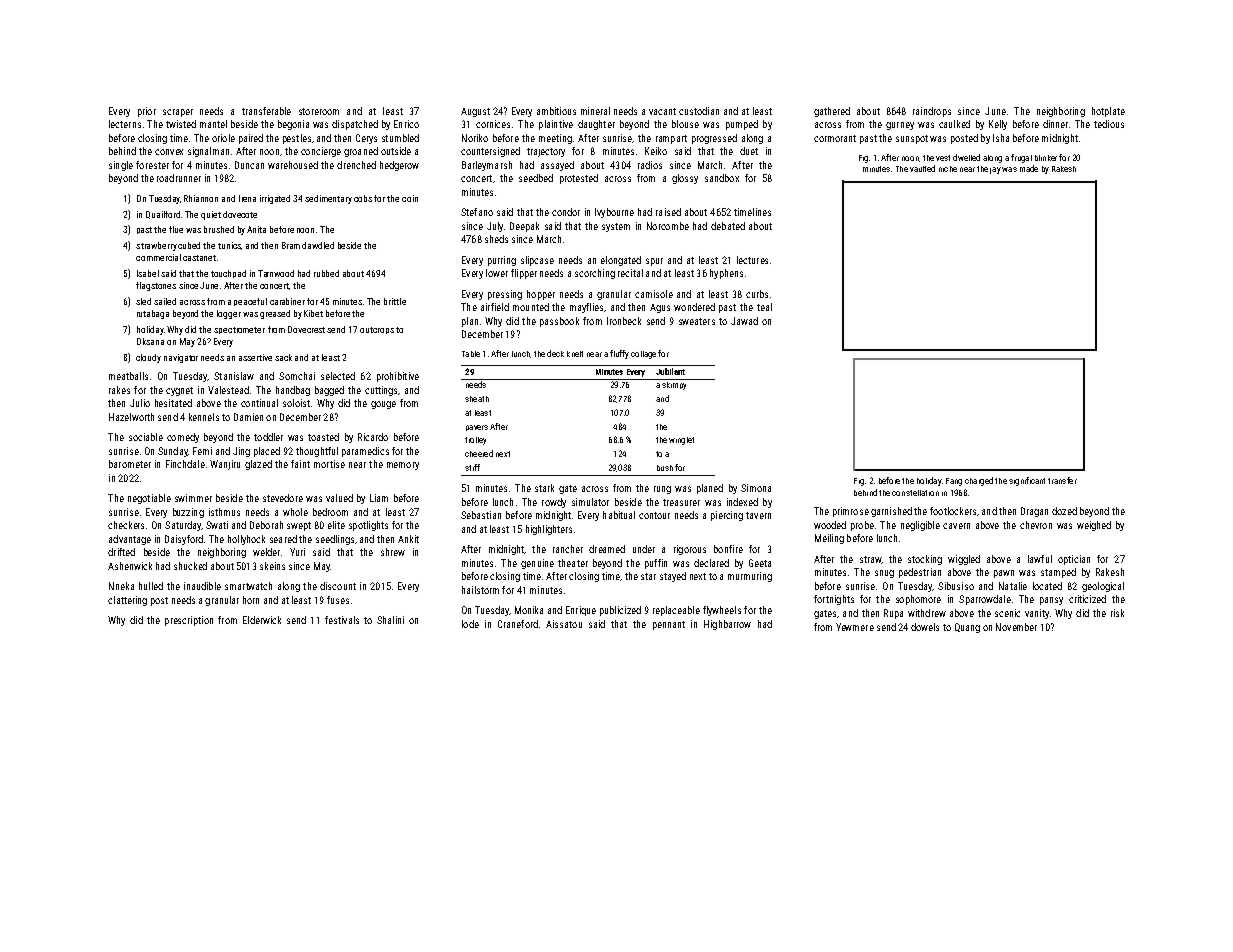  Describe the element at coordinates (149, 499) in the image. I see `negotiable` at that location.
